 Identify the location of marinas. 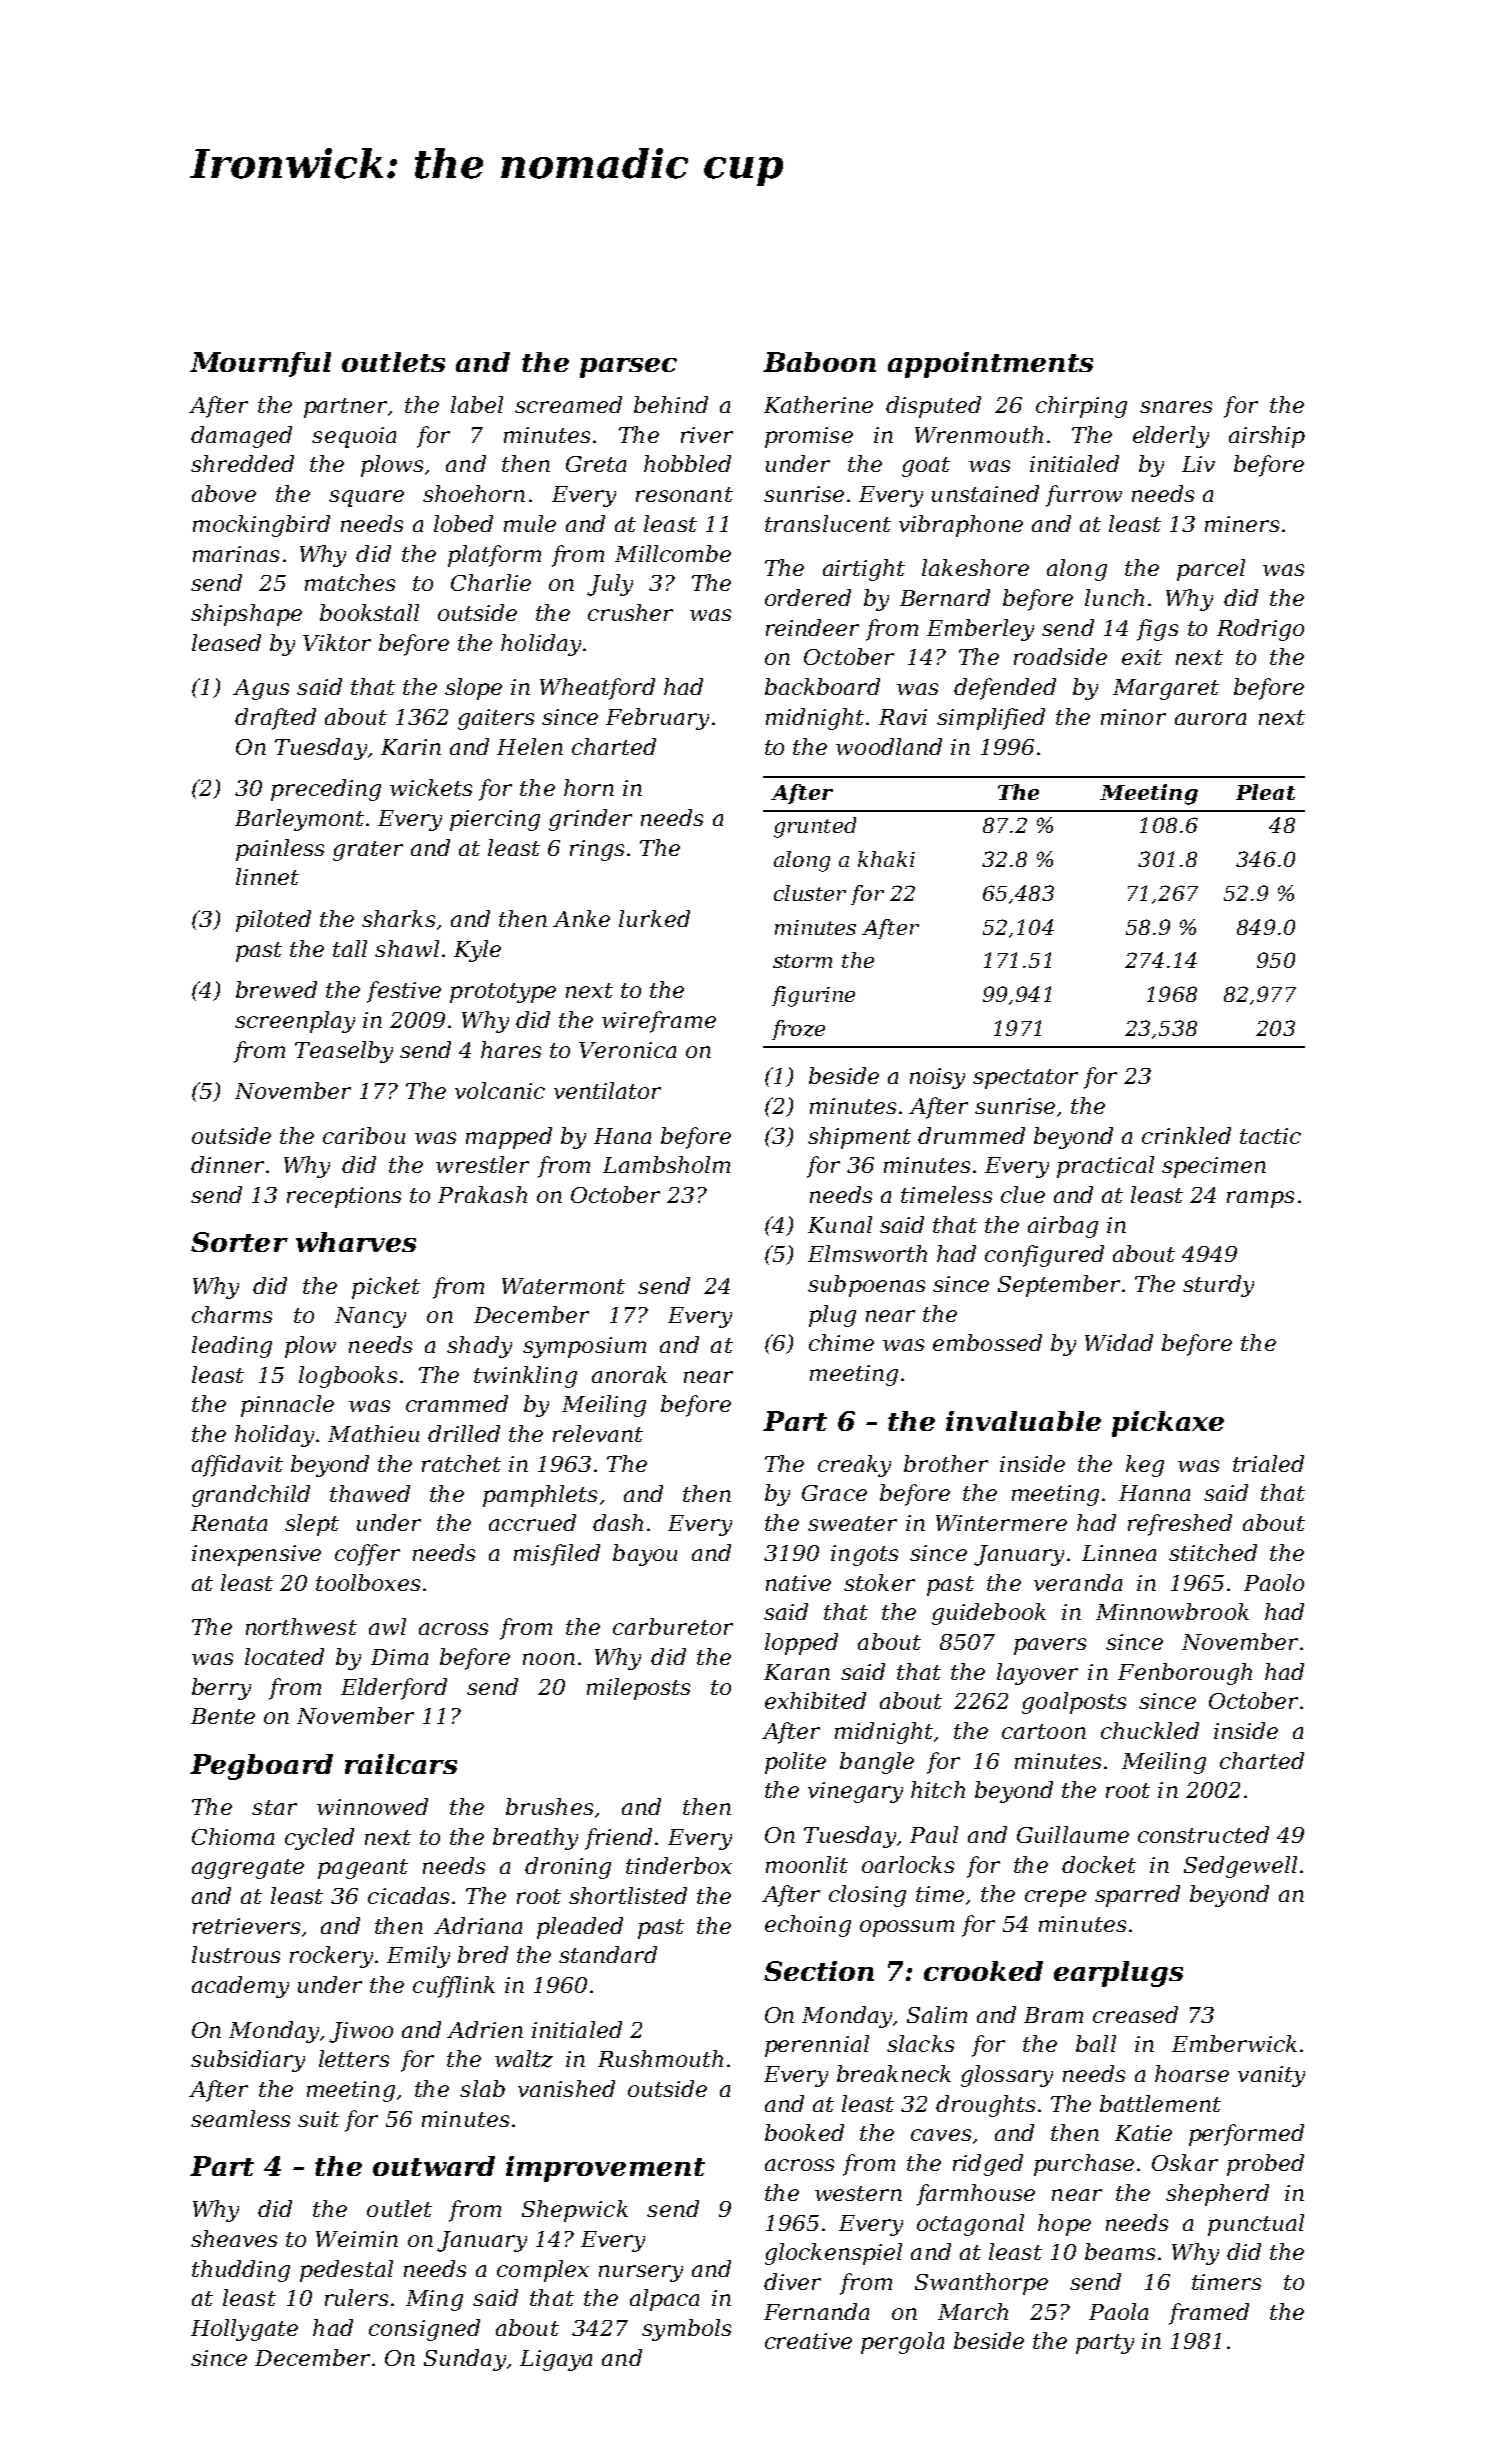
(236, 554).
